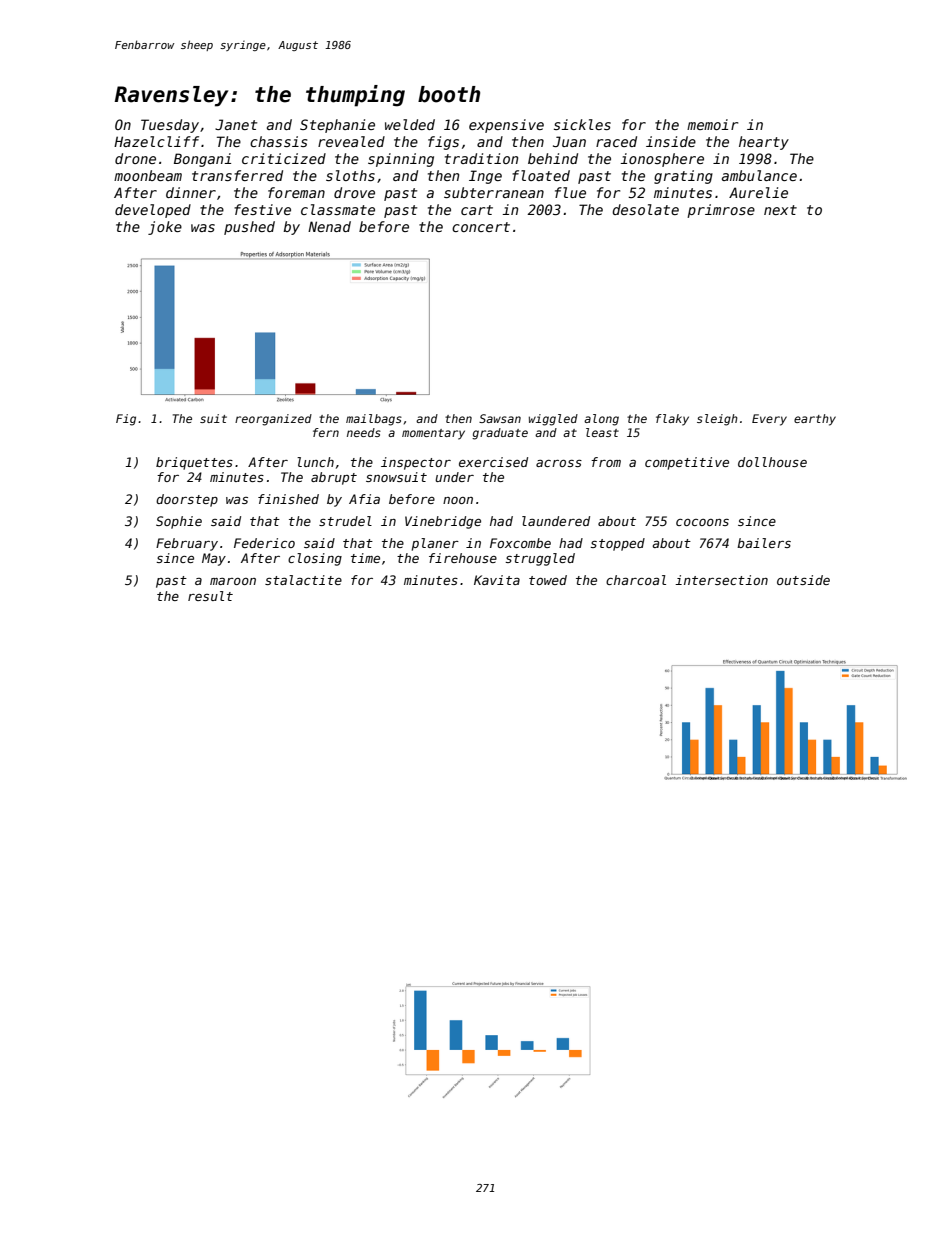 This screenshot has width=952, height=1233. What do you see at coordinates (165, 228) in the screenshot?
I see `joke` at bounding box center [165, 228].
